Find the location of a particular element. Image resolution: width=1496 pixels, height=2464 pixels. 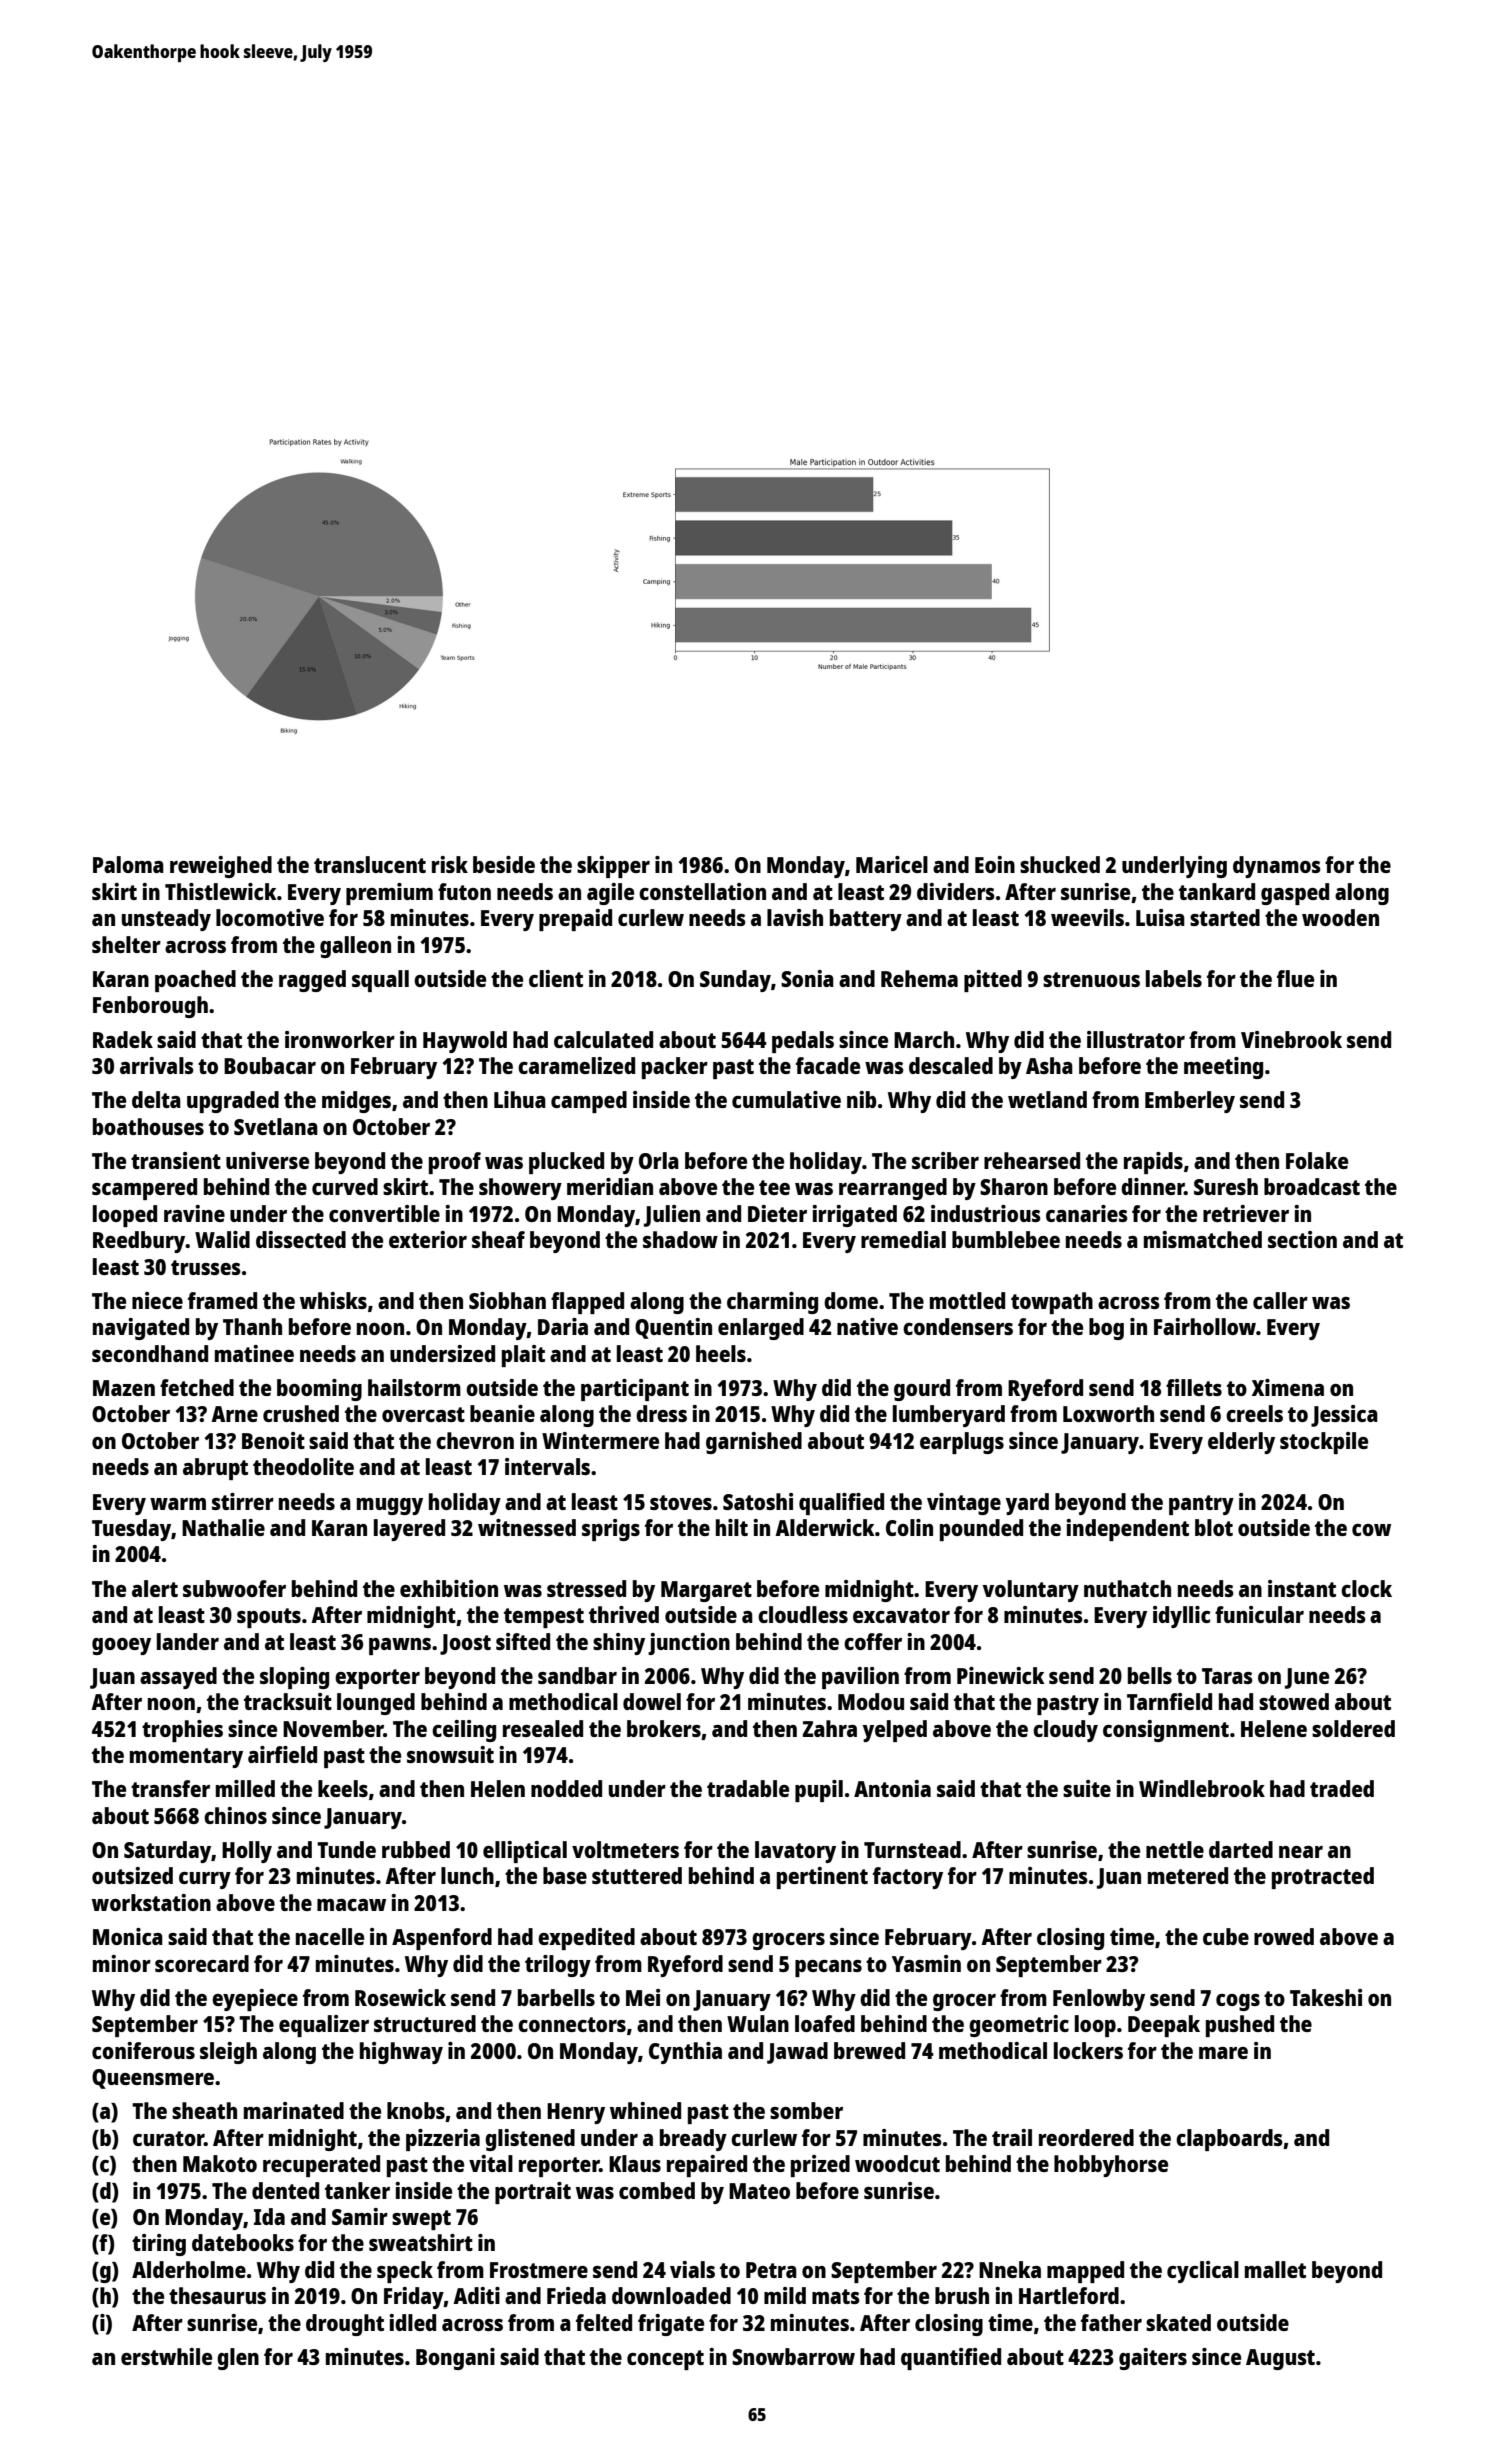

Folake is located at coordinates (1317, 1160).
